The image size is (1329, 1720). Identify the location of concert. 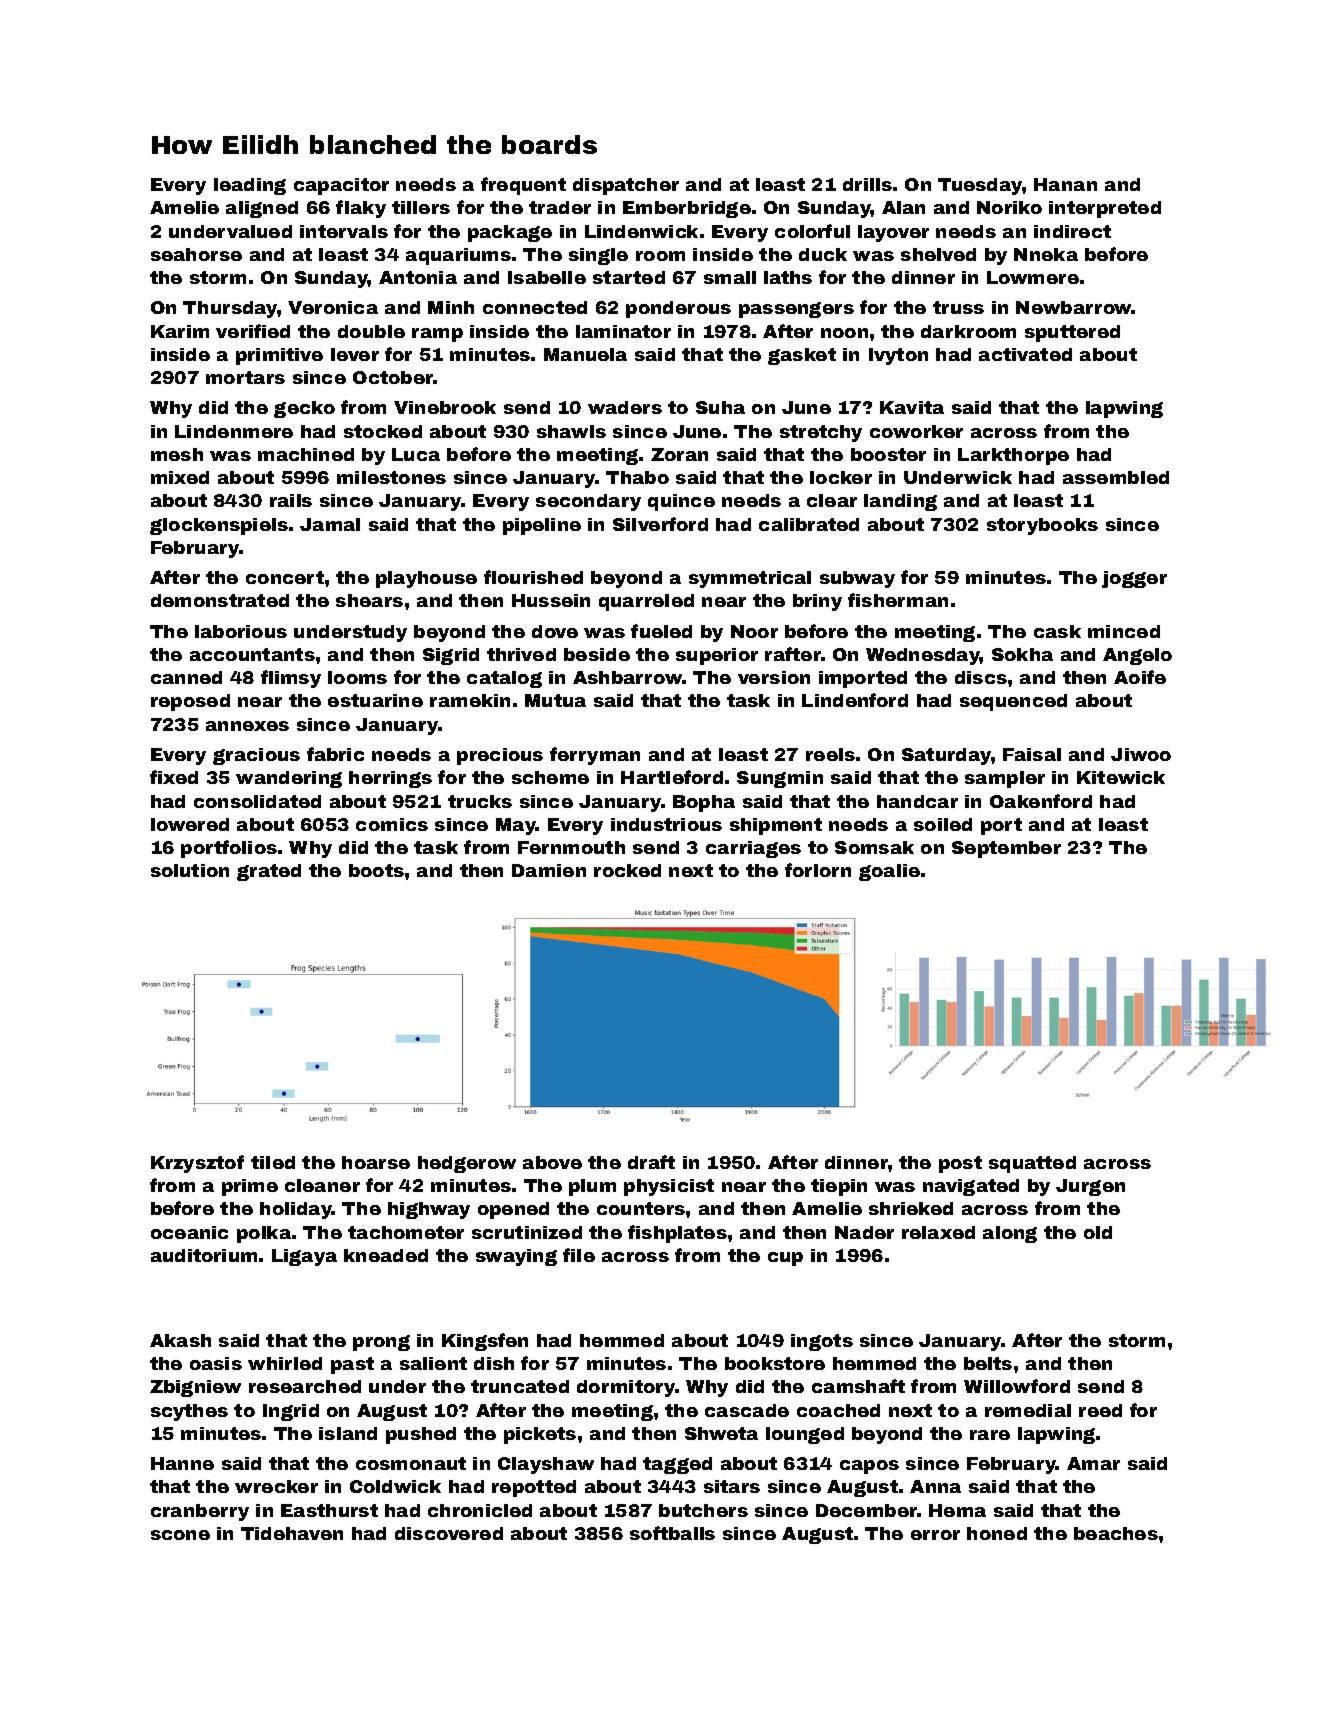
(285, 577).
